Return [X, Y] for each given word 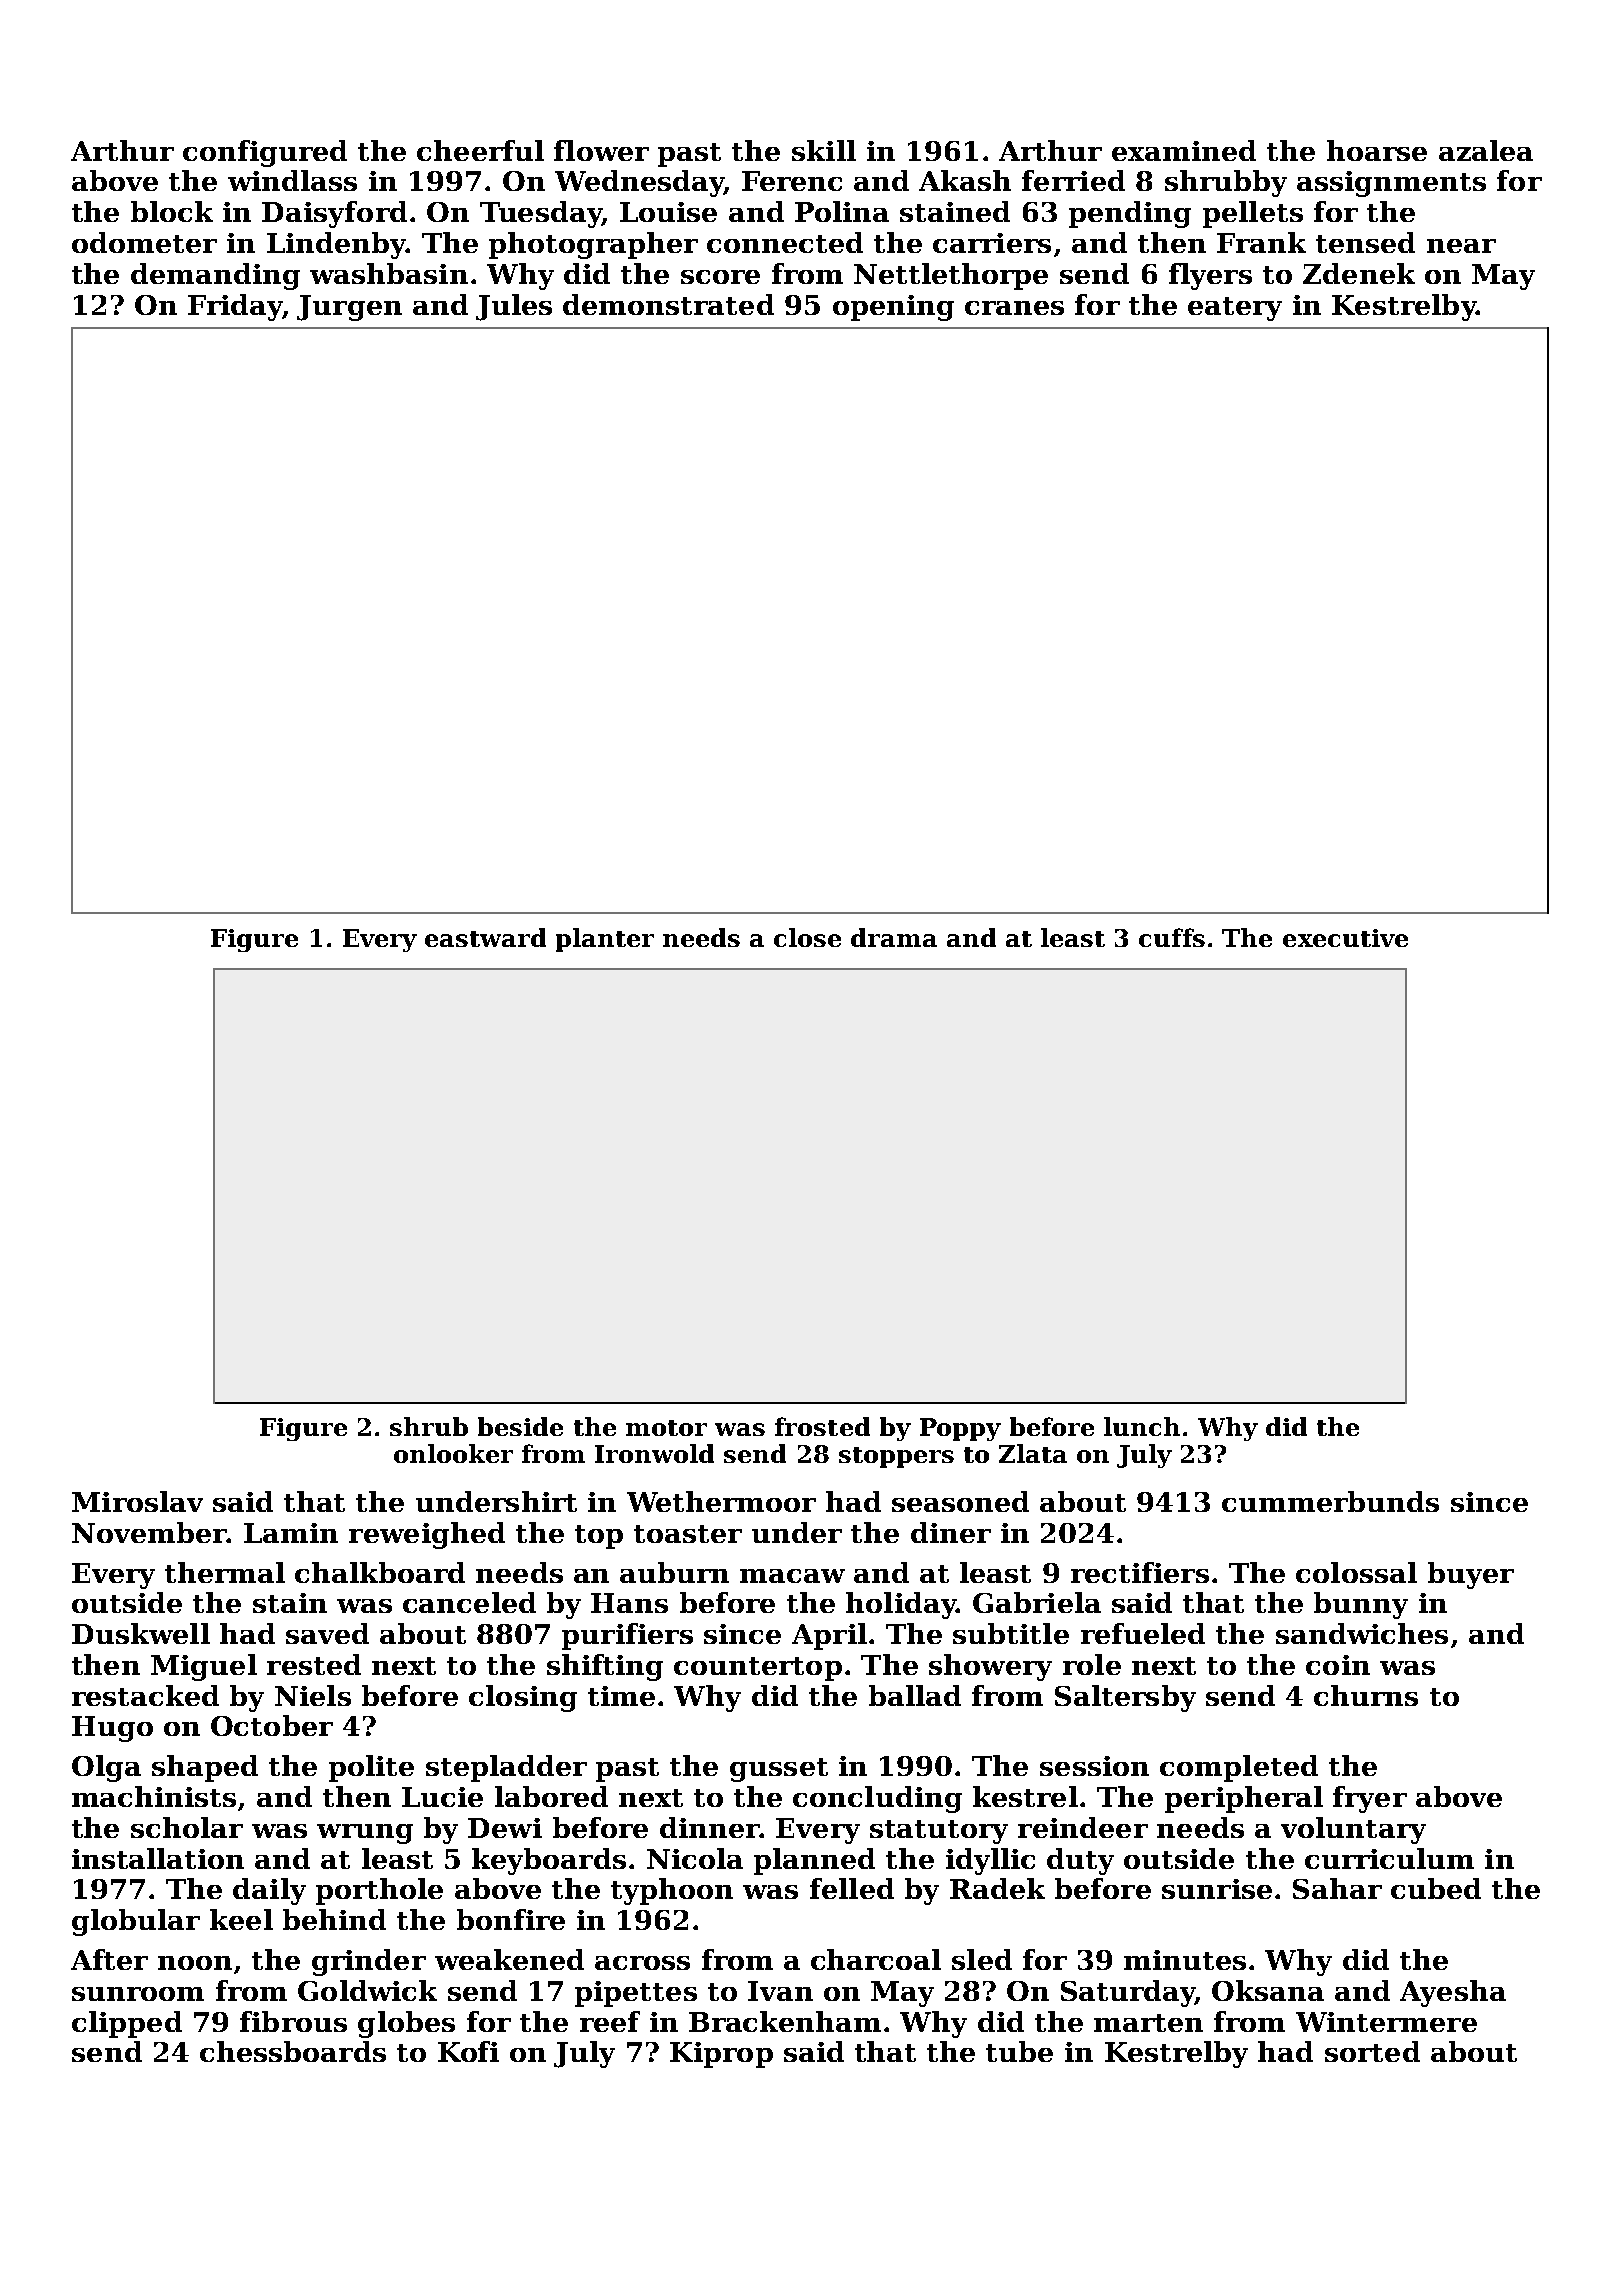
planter [605, 940]
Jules [514, 307]
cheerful [480, 150]
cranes [1014, 308]
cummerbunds [1330, 1501]
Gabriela [1037, 1602]
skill [824, 150]
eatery [1235, 309]
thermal [225, 1572]
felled [852, 1888]
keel [241, 1919]
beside [520, 1426]
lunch [1142, 1426]
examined [1184, 150]
